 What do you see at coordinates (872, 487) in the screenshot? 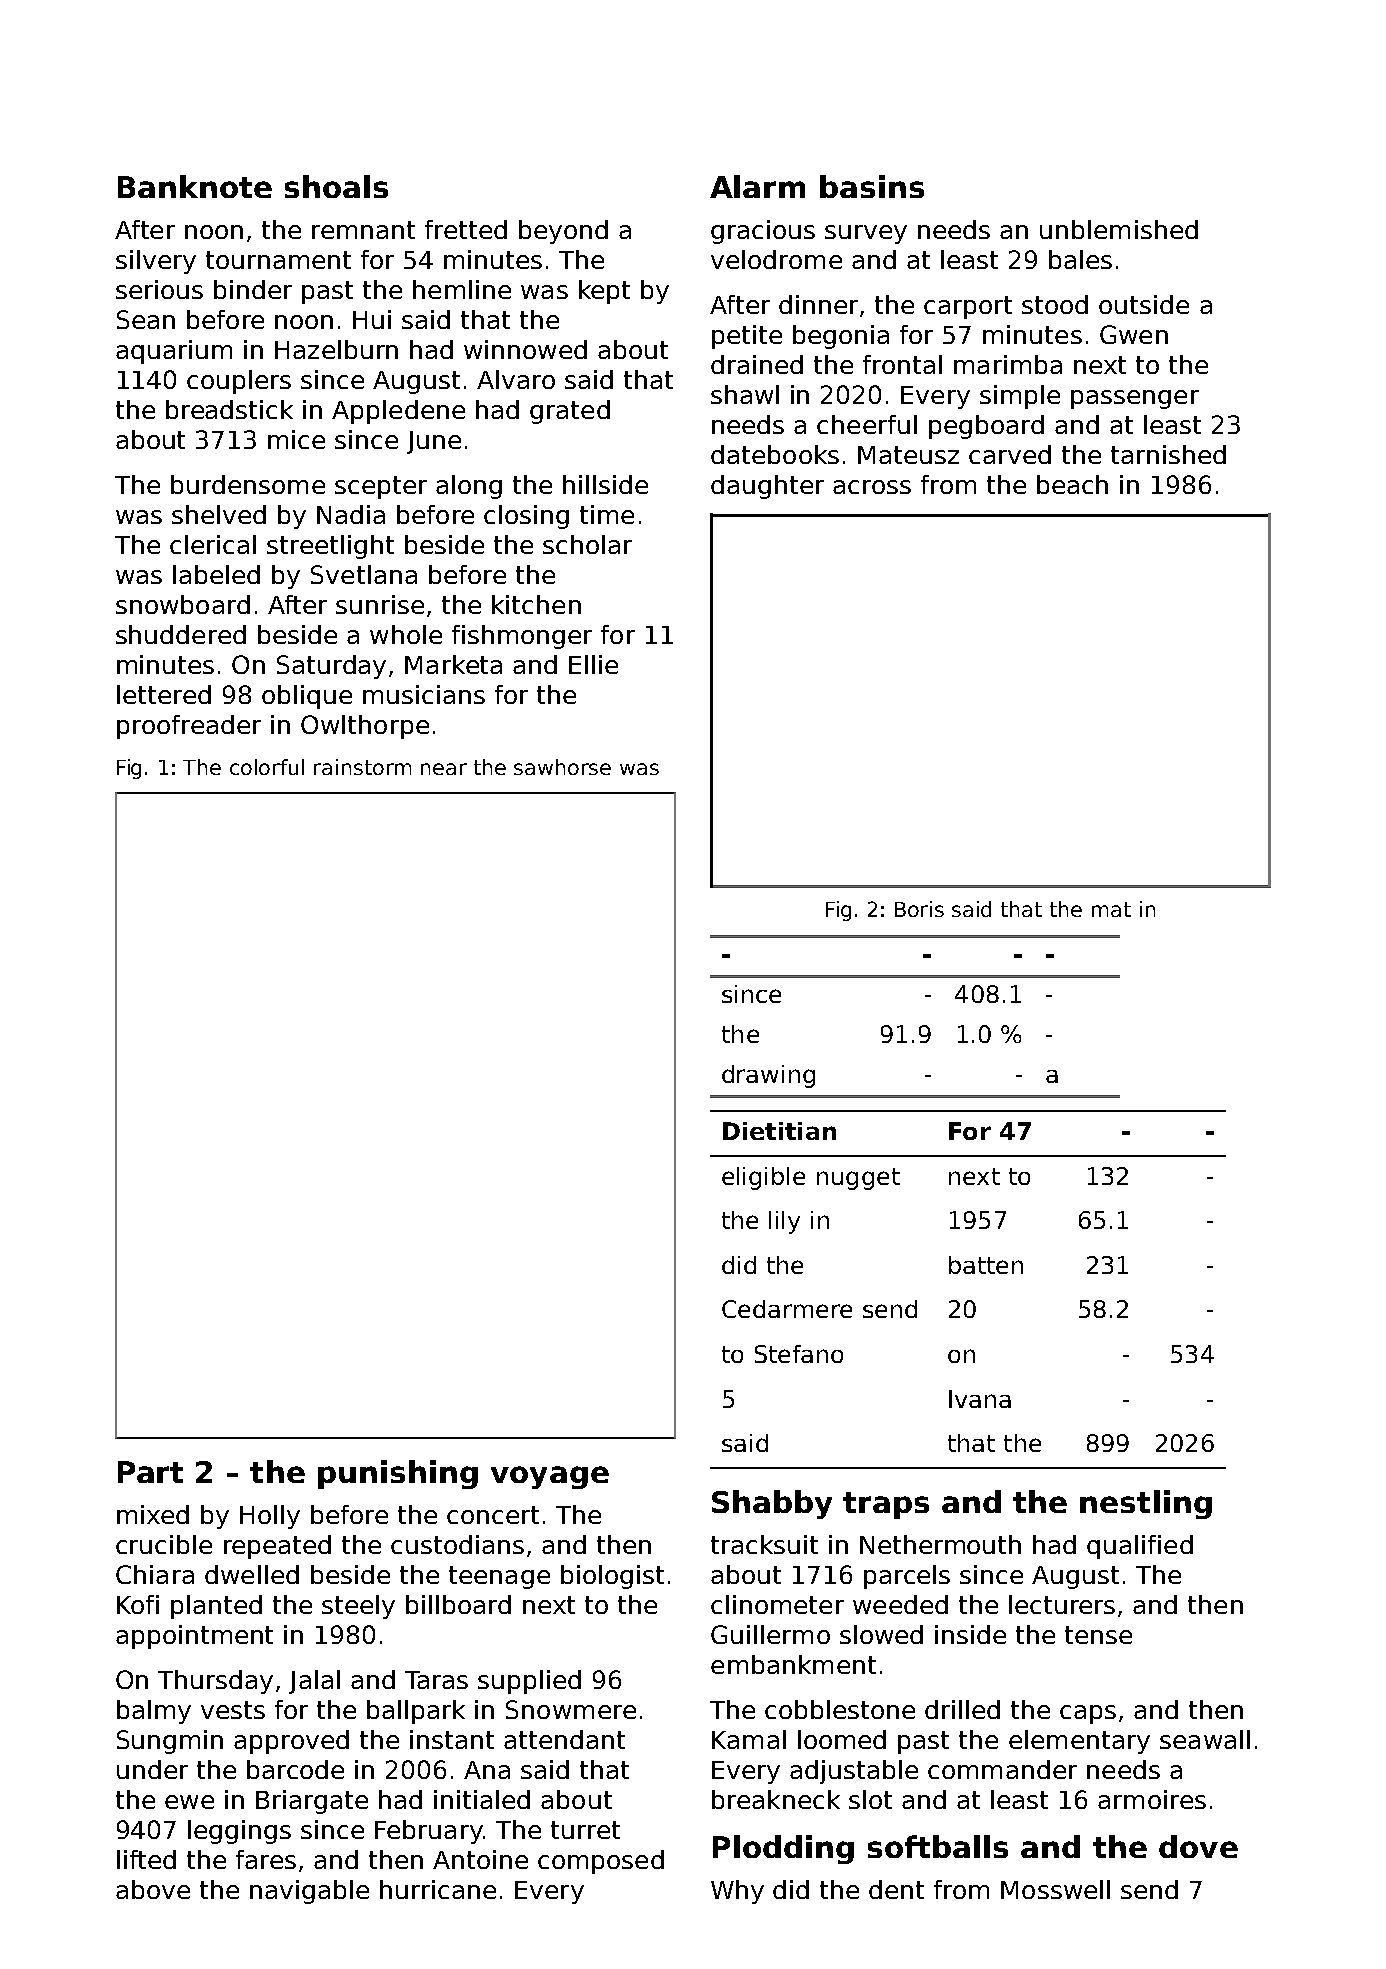
I see `across` at bounding box center [872, 487].
